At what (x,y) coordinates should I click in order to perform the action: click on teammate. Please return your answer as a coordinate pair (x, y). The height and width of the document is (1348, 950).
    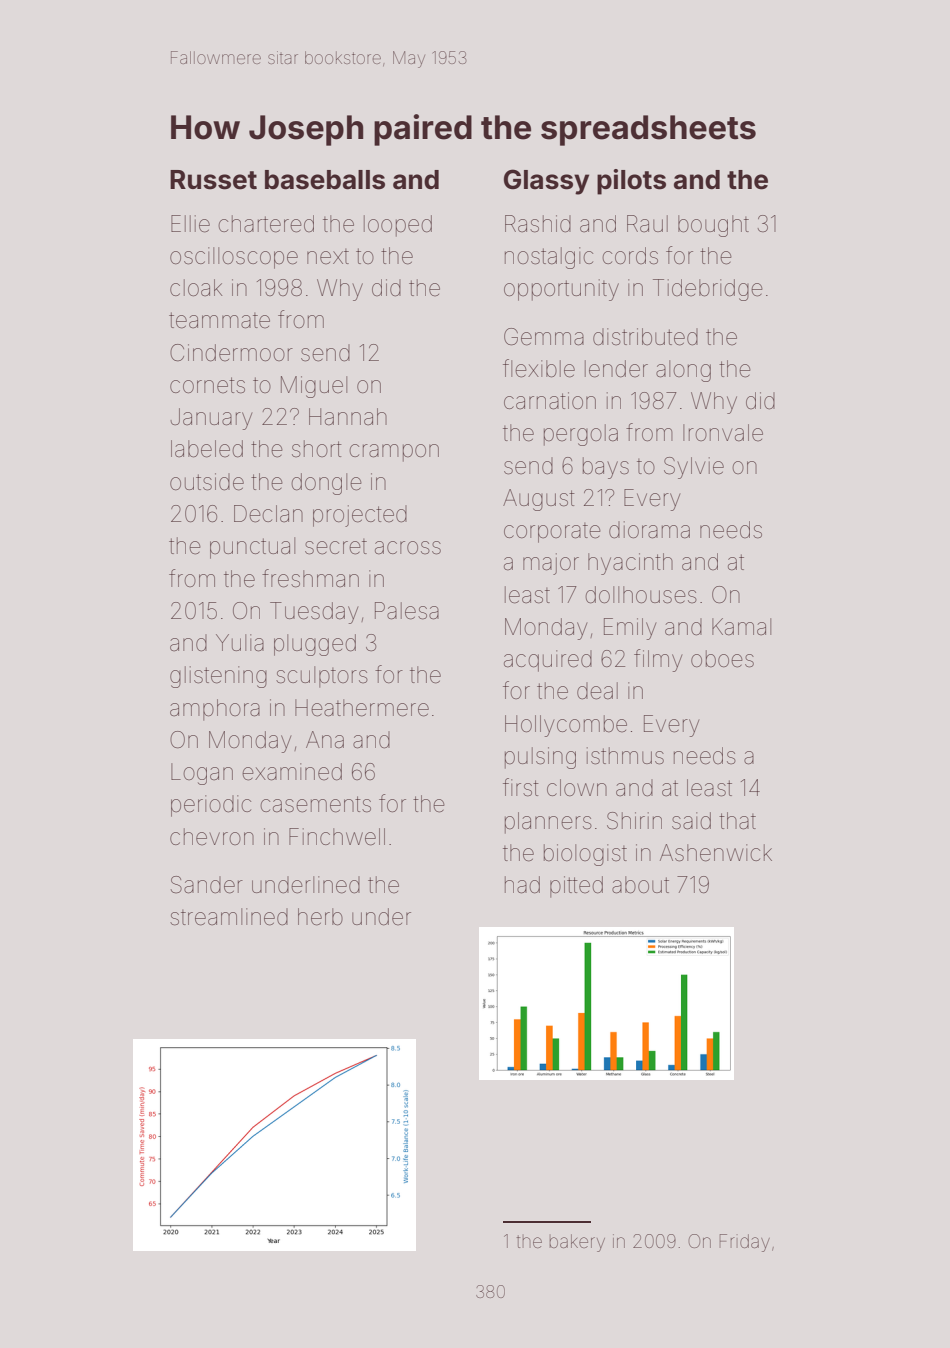
    Looking at the image, I should click on (219, 320).
